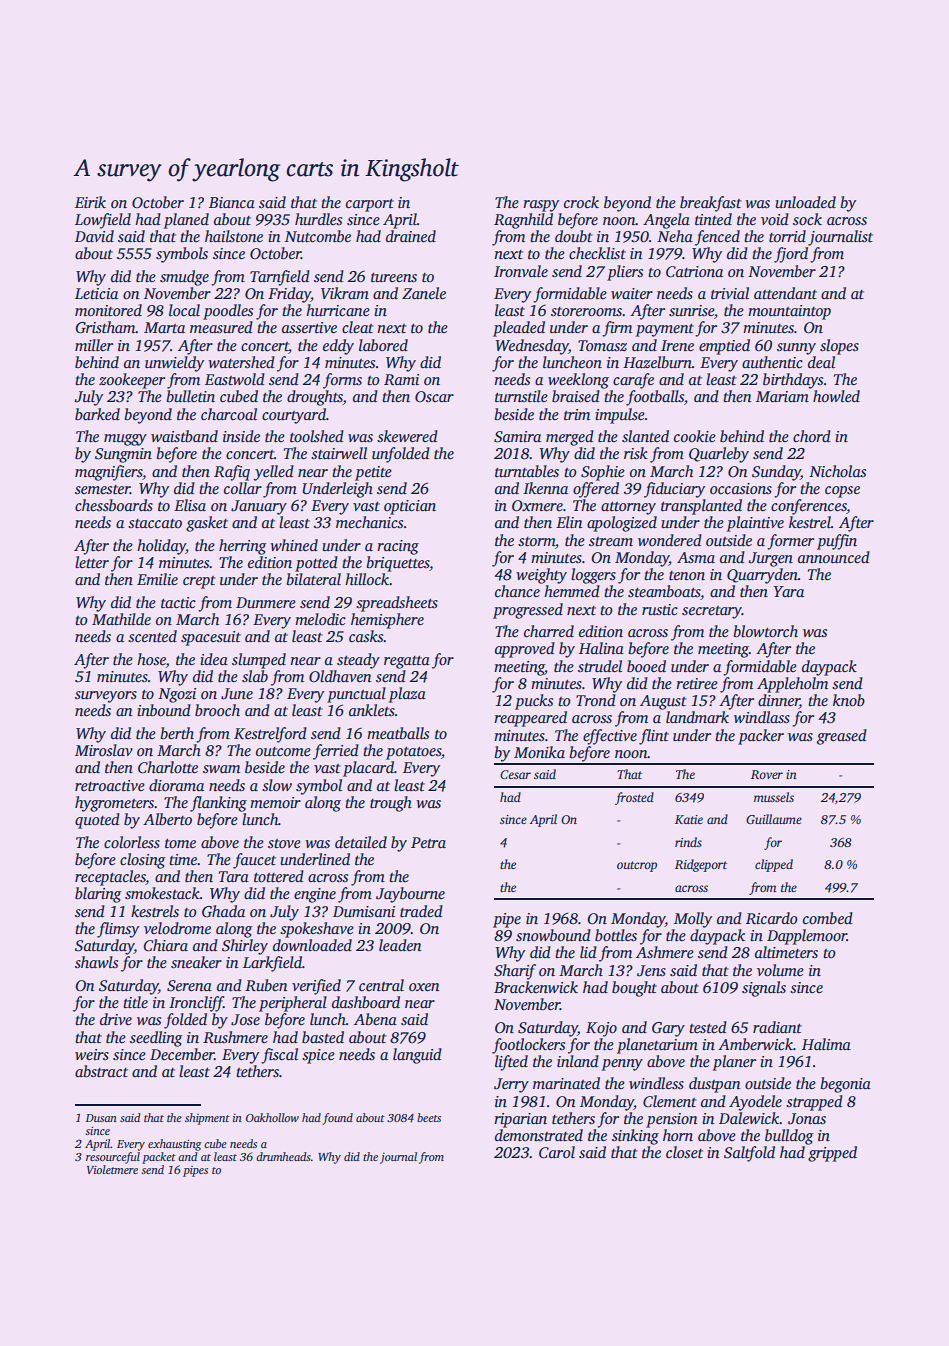  Describe the element at coordinates (832, 1154) in the screenshot. I see `gripped` at that location.
